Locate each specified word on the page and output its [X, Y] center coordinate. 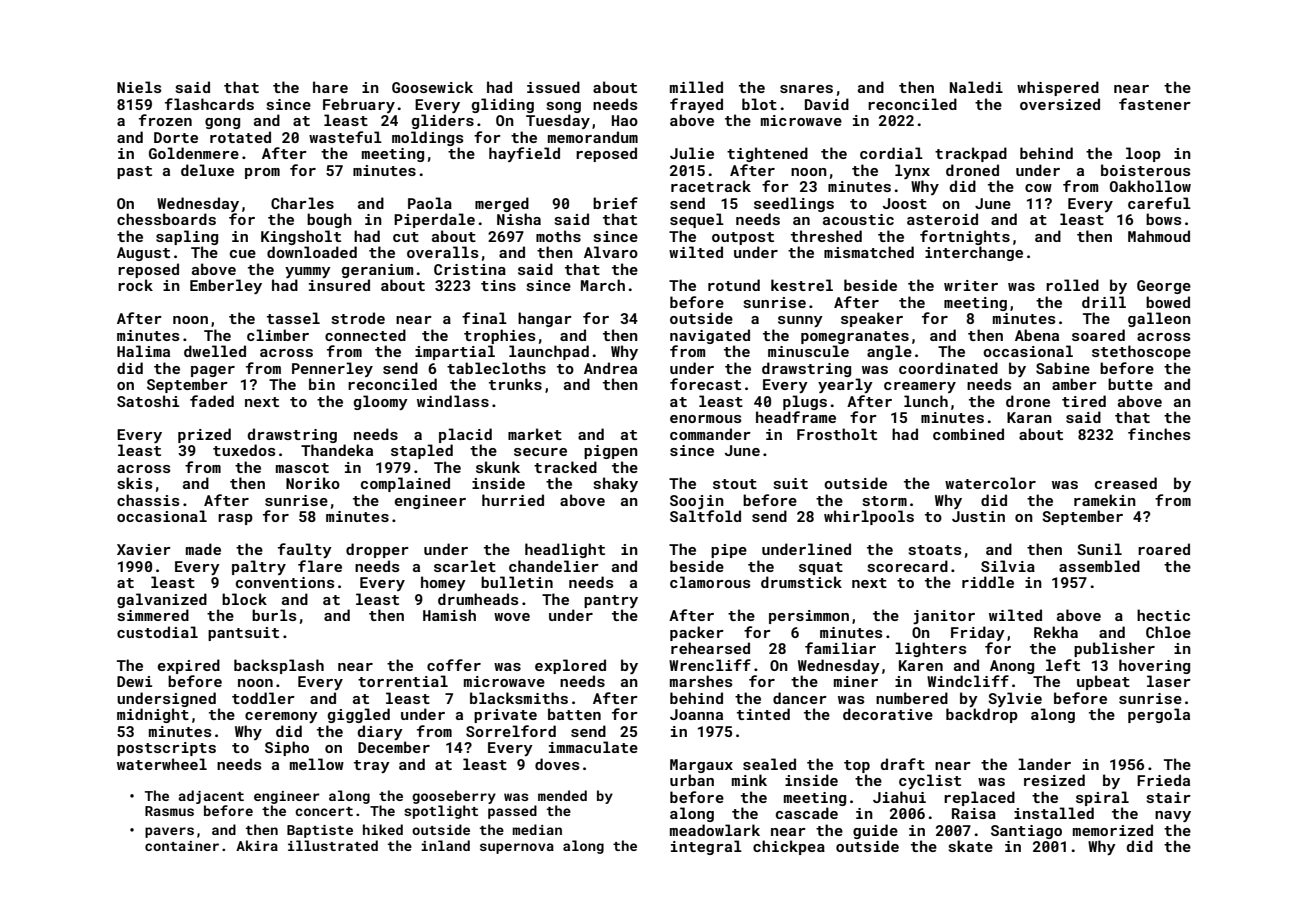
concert [324, 811]
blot [759, 104]
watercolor [990, 483]
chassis [148, 500]
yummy [308, 272]
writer [971, 285]
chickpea [789, 847]
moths [558, 236]
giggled [359, 715]
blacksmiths [519, 698]
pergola [1159, 715]
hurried [513, 500]
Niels [139, 87]
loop [1143, 154]
